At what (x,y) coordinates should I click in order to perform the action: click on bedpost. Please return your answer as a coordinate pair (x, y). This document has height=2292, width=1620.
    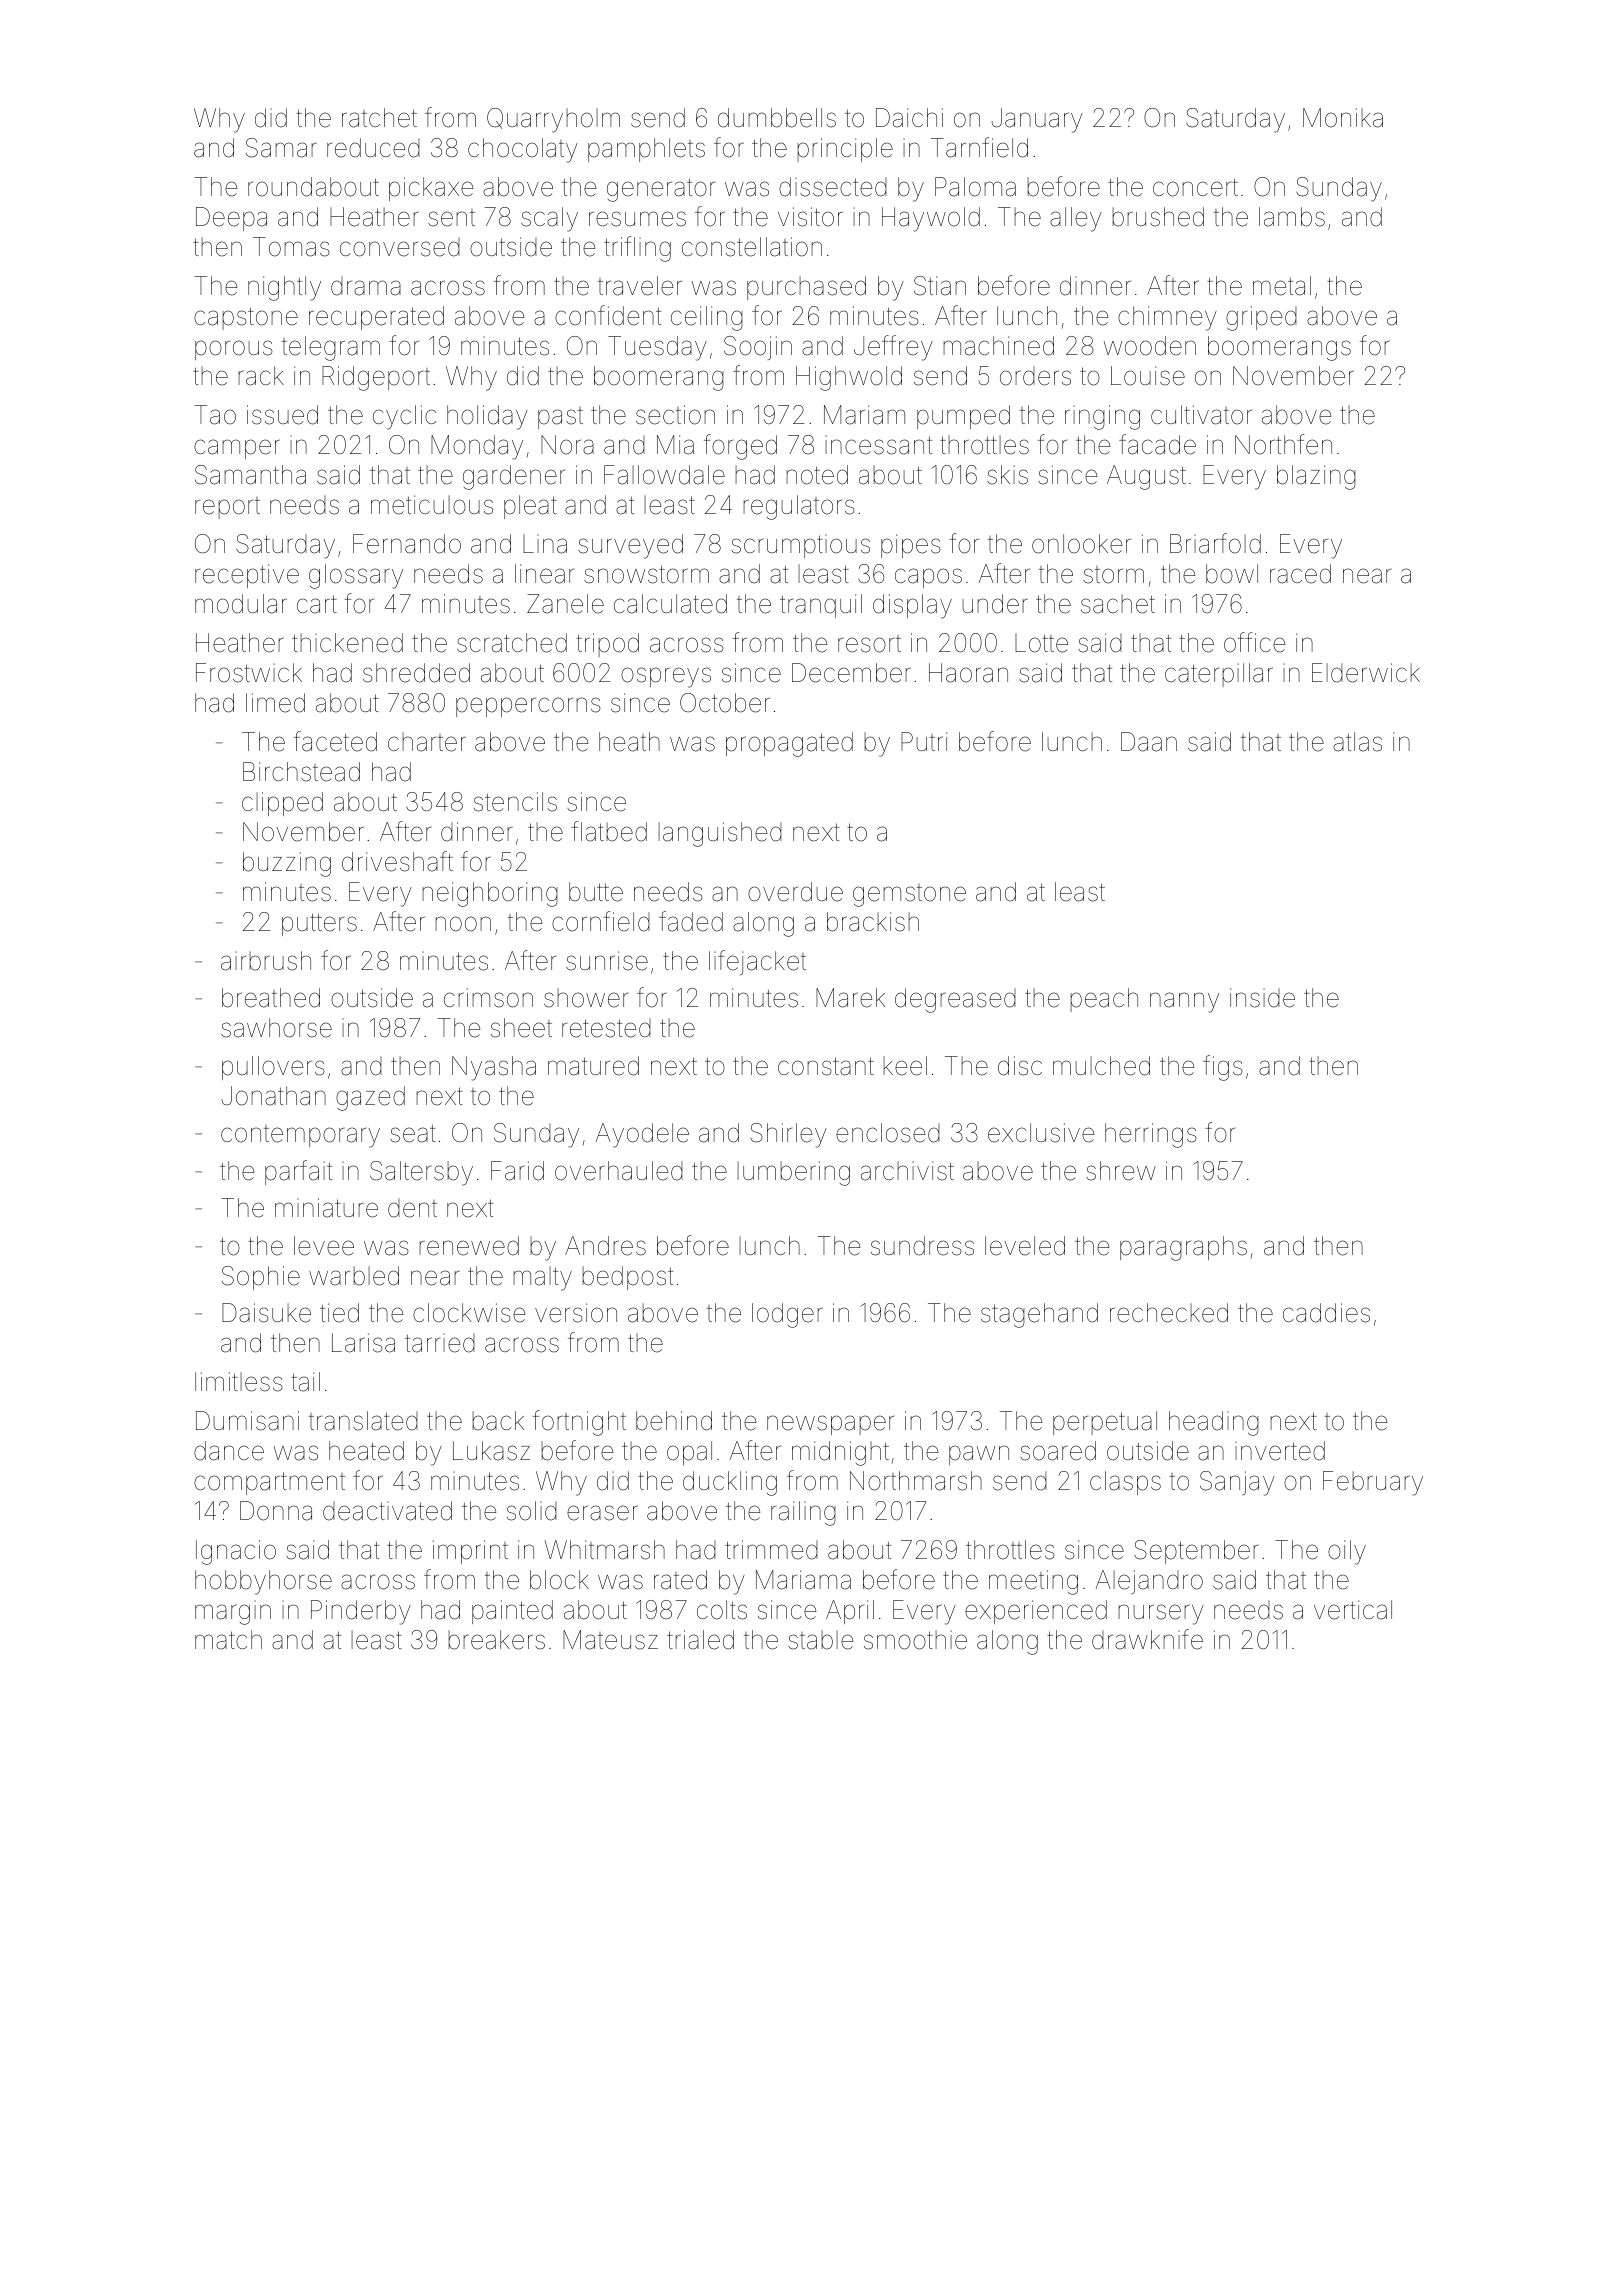
    Looking at the image, I should click on (627, 1278).
